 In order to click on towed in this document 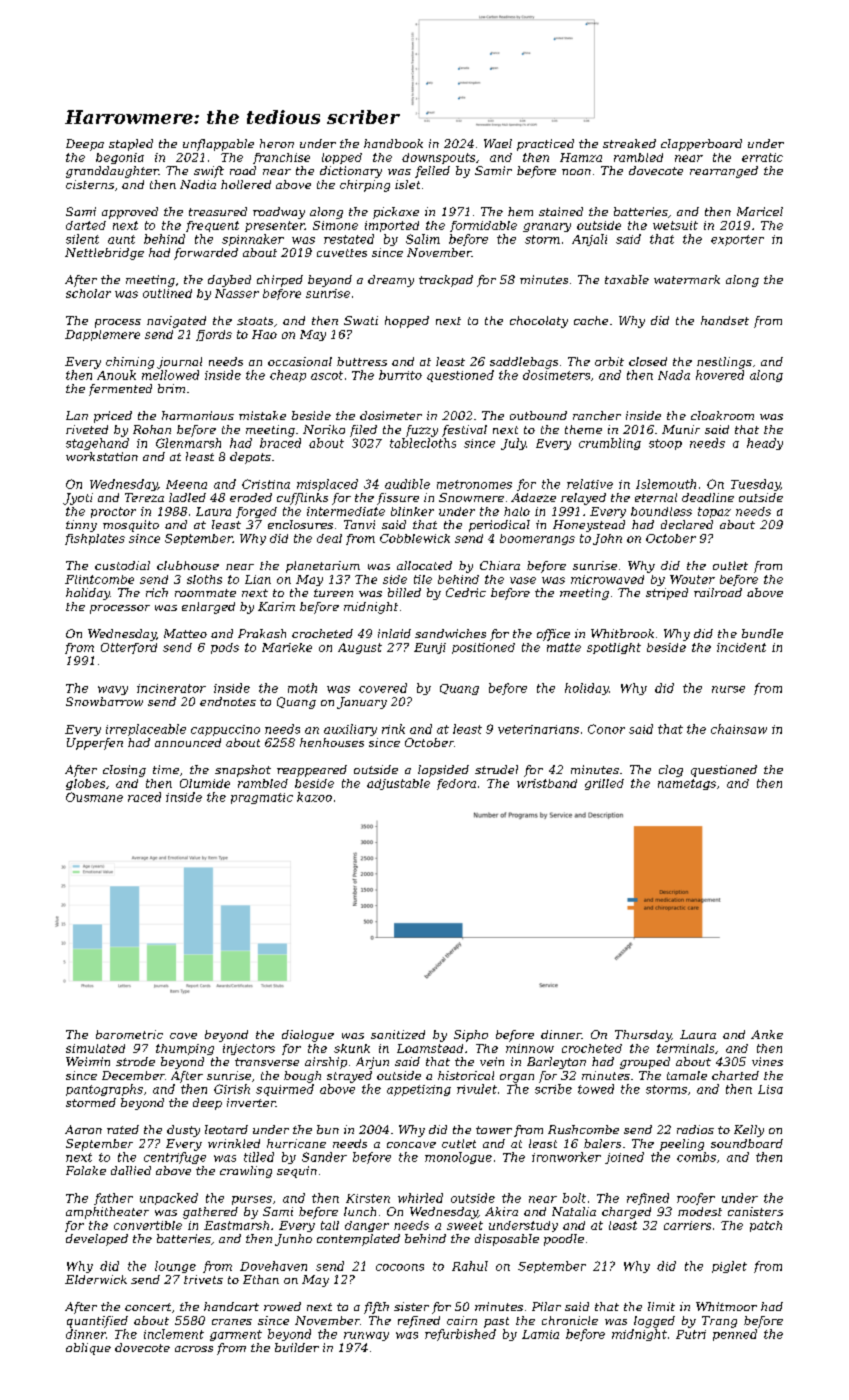, I will do `click(596, 1089)`.
